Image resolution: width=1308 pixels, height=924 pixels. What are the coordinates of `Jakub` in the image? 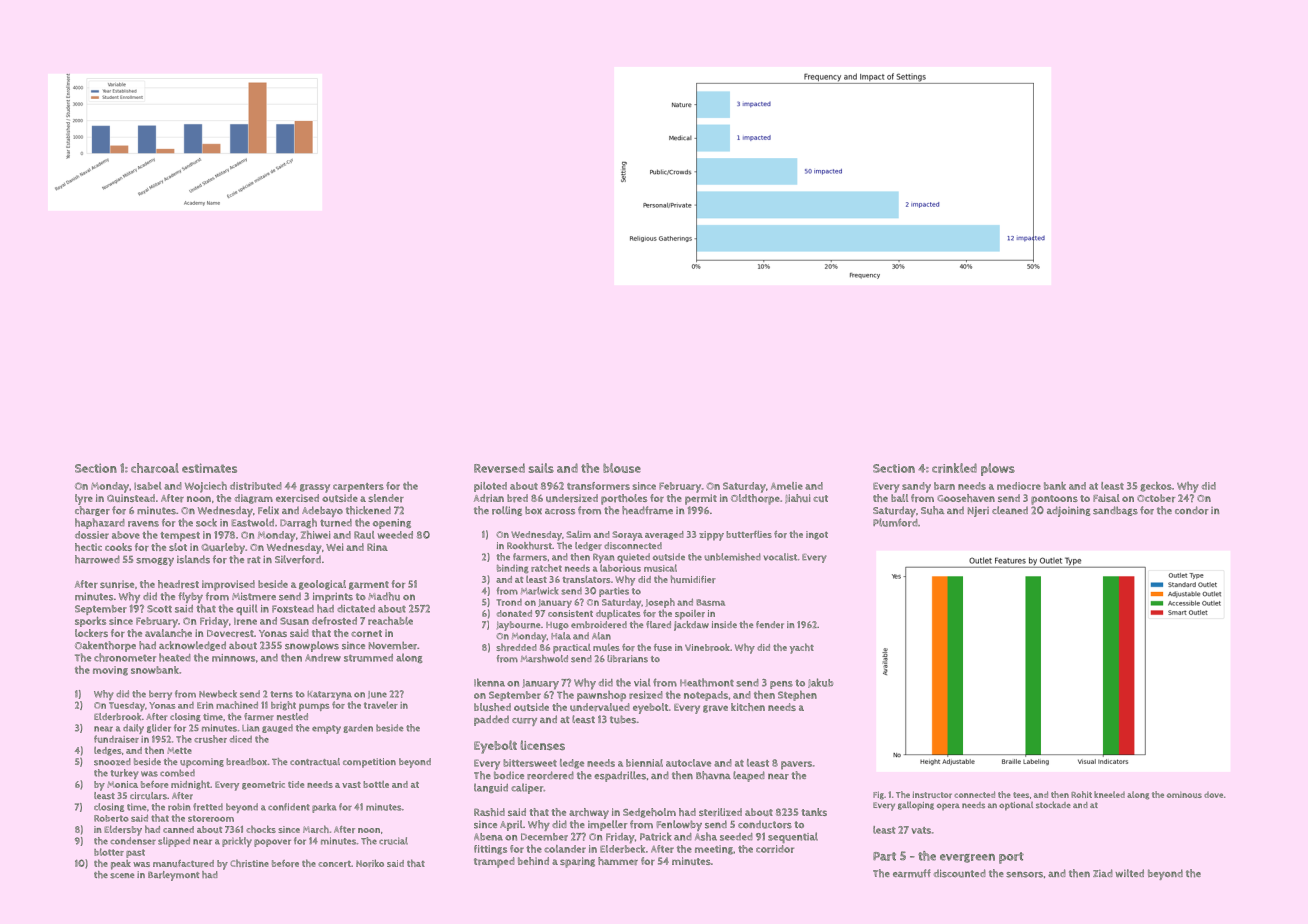 It's located at (820, 683).
